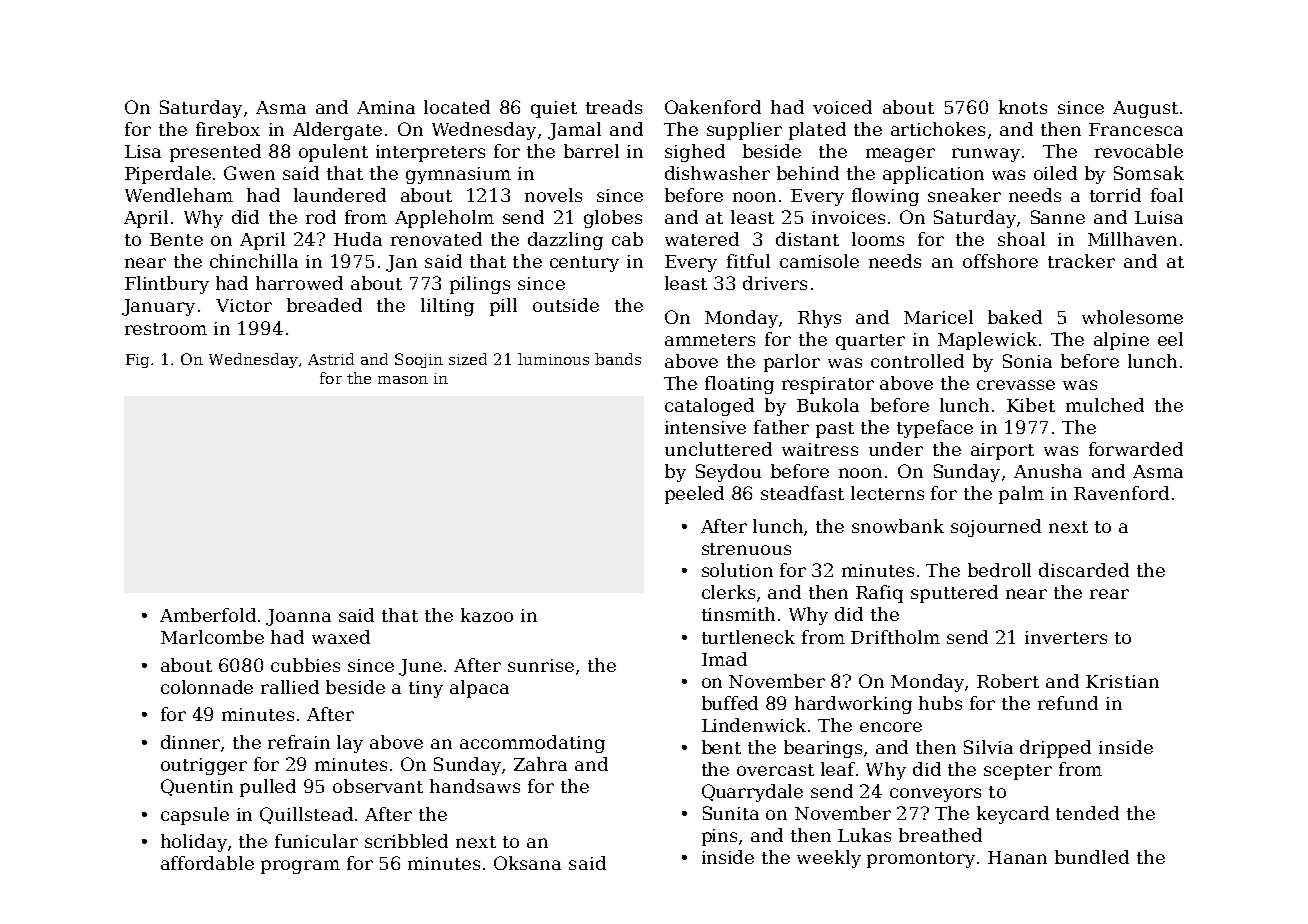 The width and height of the screenshot is (1308, 924). Describe the element at coordinates (208, 615) in the screenshot. I see `Amberfold` at that location.
